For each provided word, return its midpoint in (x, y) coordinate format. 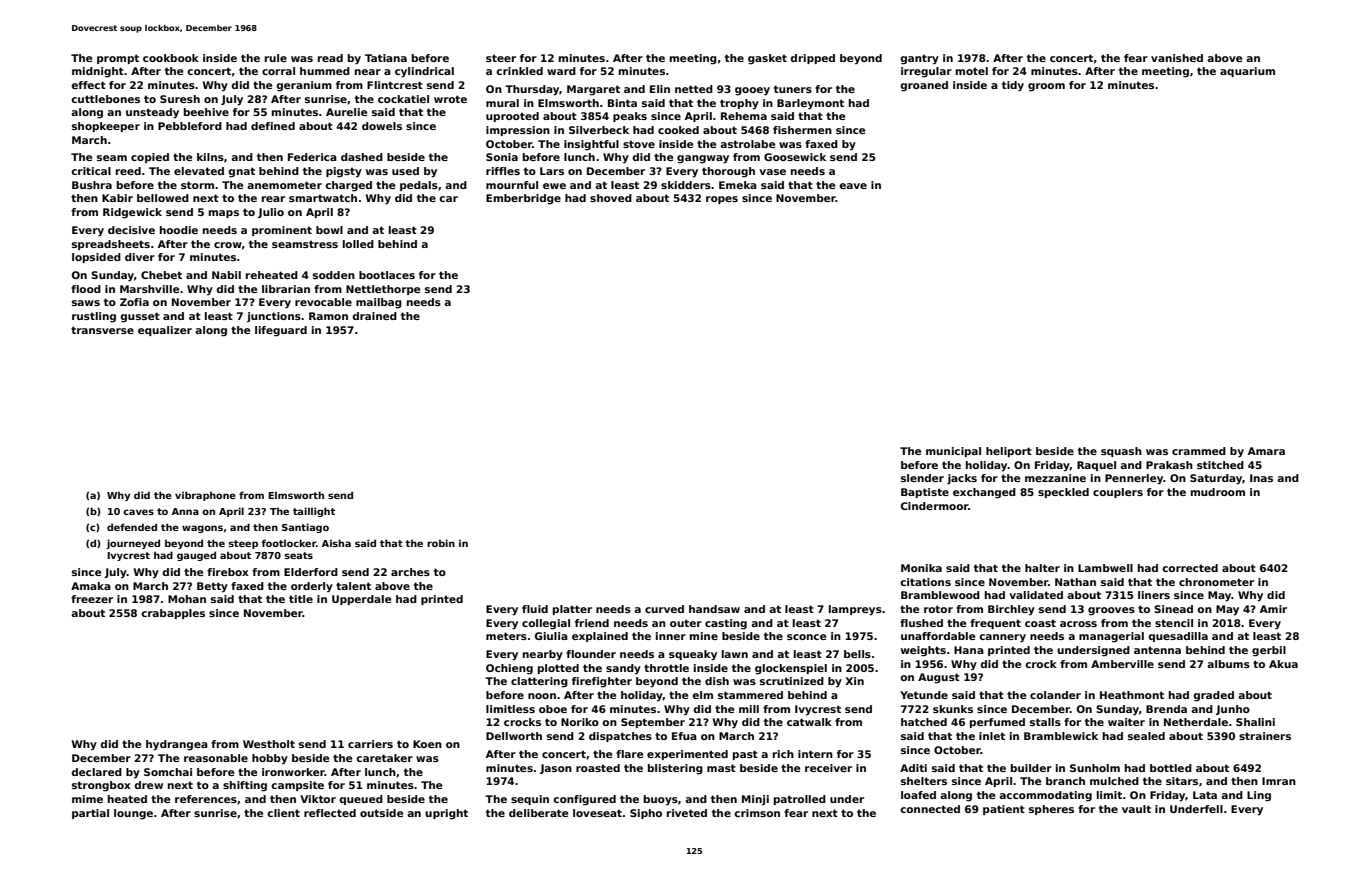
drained (374, 316)
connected (930, 809)
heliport (1009, 452)
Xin (855, 681)
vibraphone (205, 496)
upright (446, 814)
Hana (969, 650)
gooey (752, 91)
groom (1046, 87)
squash (1121, 452)
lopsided (96, 258)
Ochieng (509, 669)
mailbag (379, 303)
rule (276, 58)
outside (381, 813)
